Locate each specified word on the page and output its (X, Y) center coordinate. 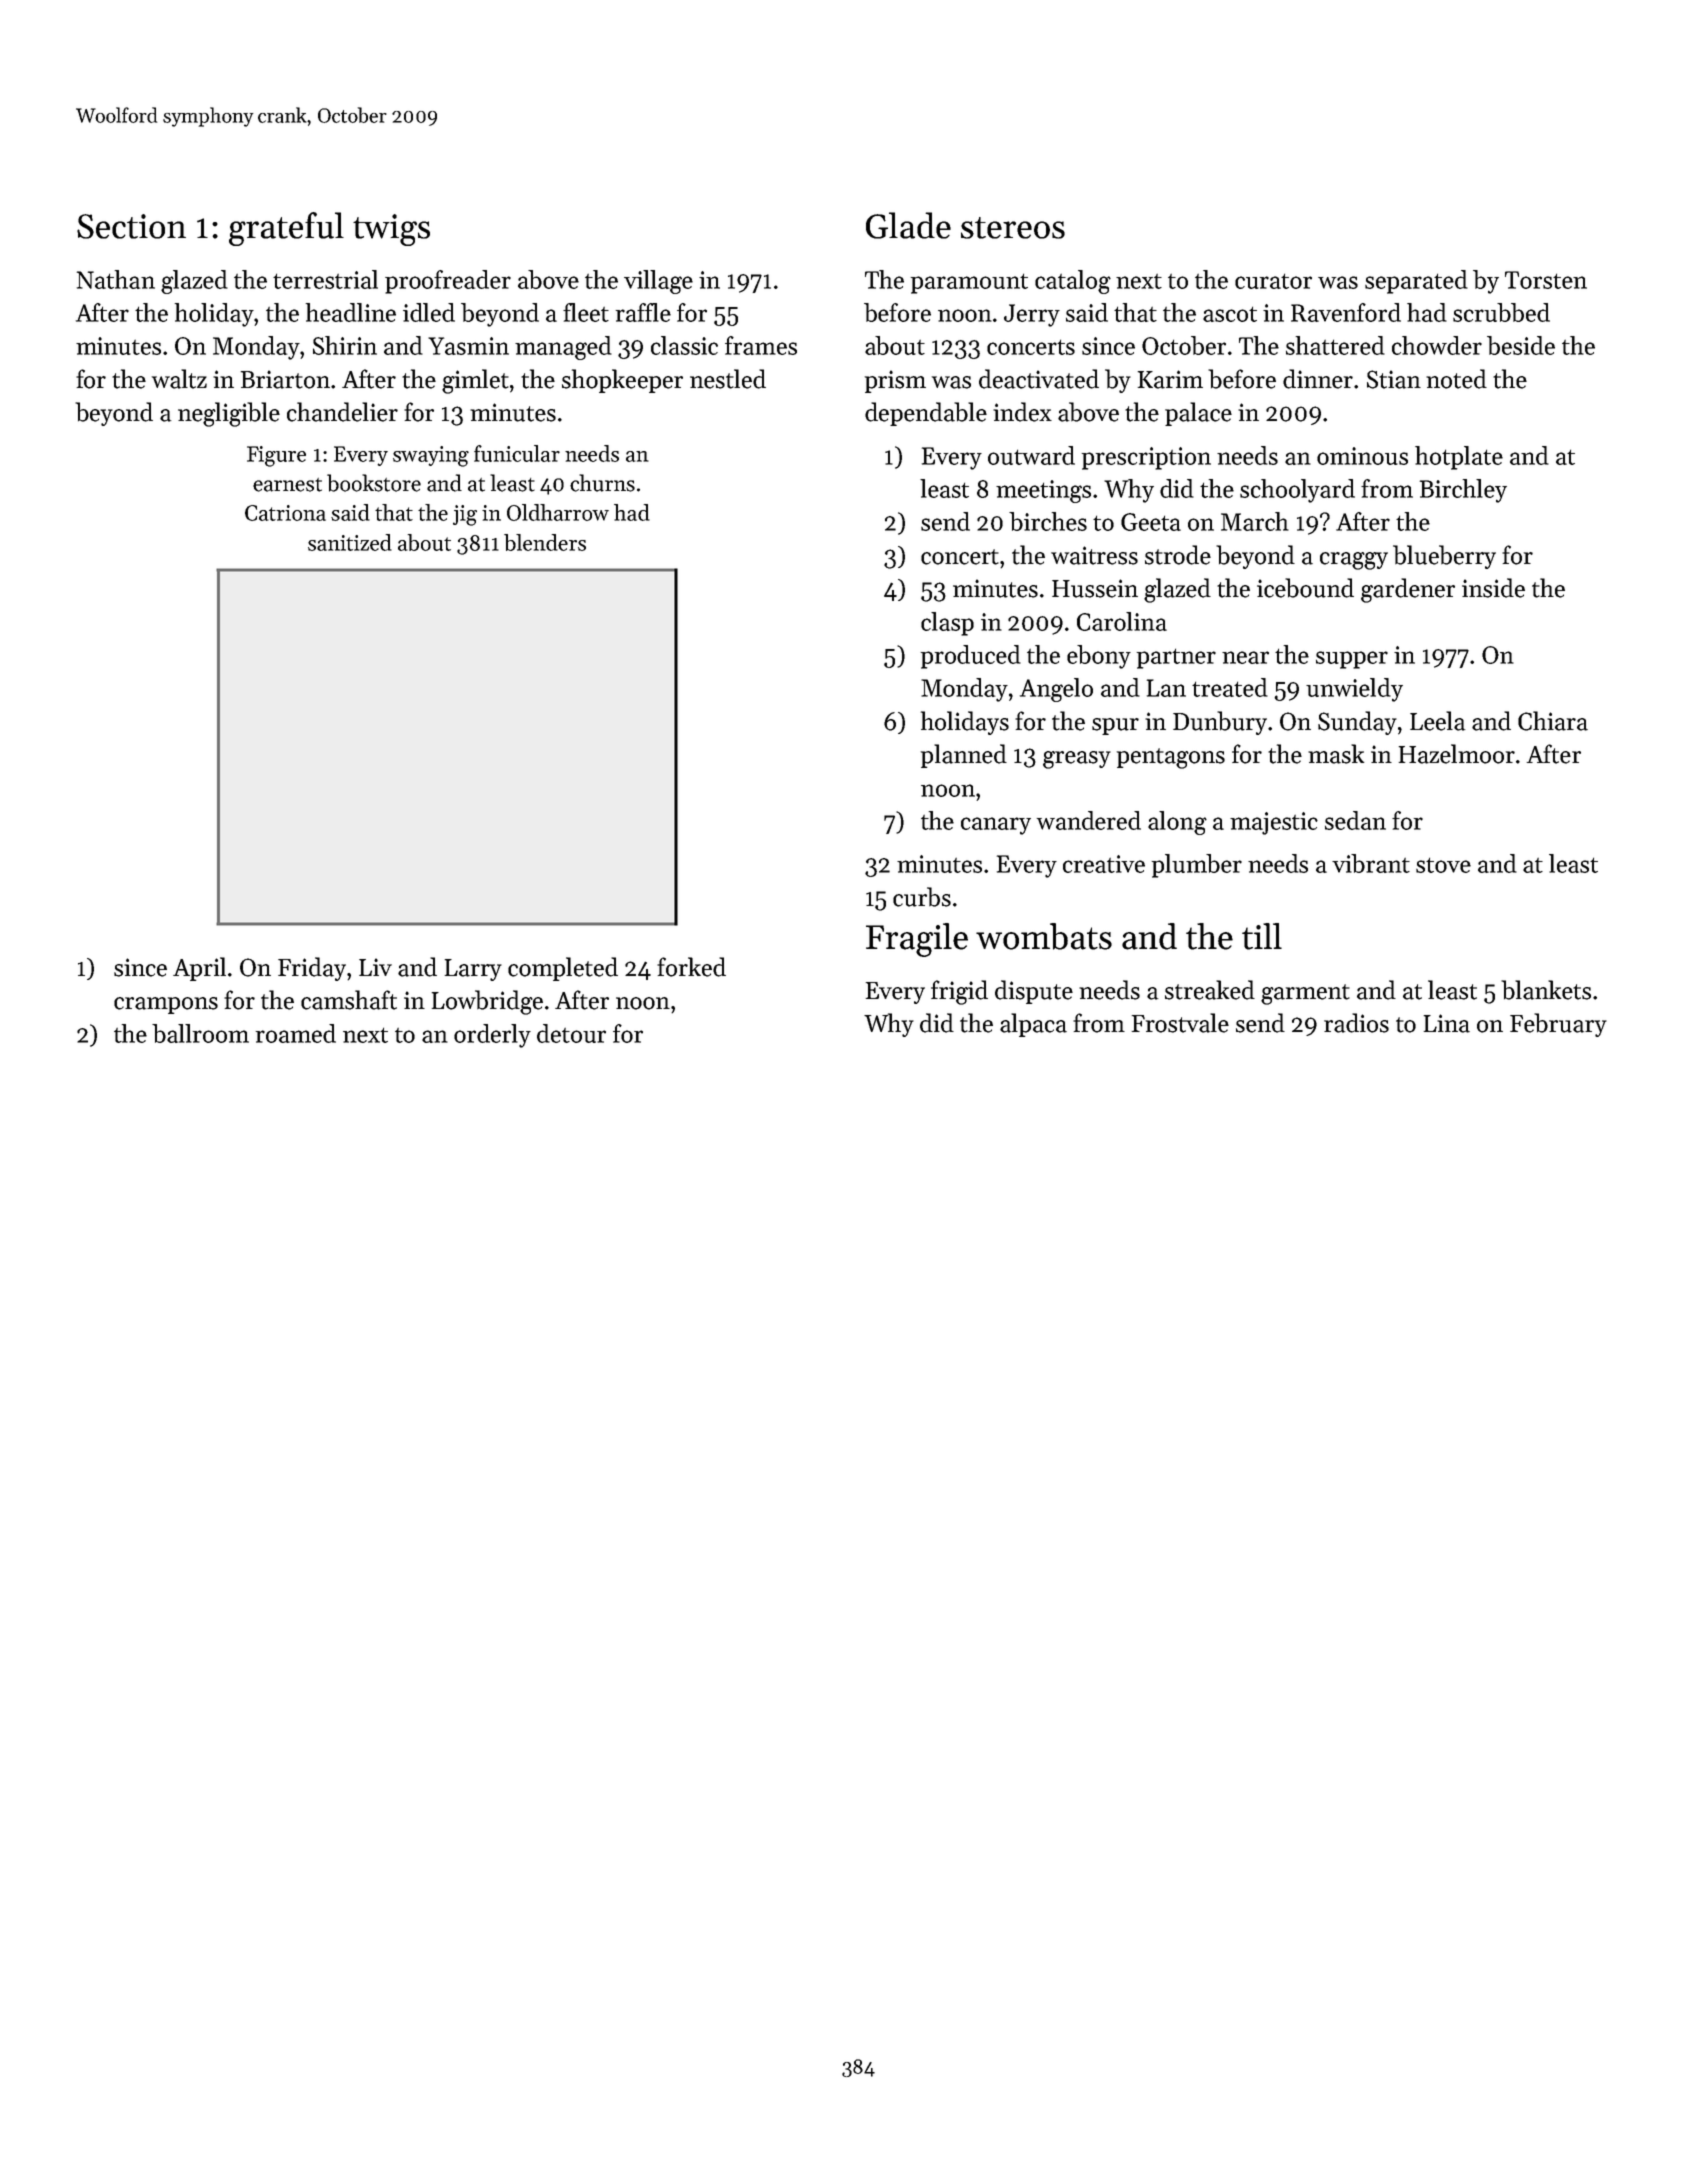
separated (1416, 282)
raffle (643, 312)
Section (131, 226)
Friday (312, 969)
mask (1336, 754)
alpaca (1033, 1025)
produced (970, 657)
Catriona (285, 513)
